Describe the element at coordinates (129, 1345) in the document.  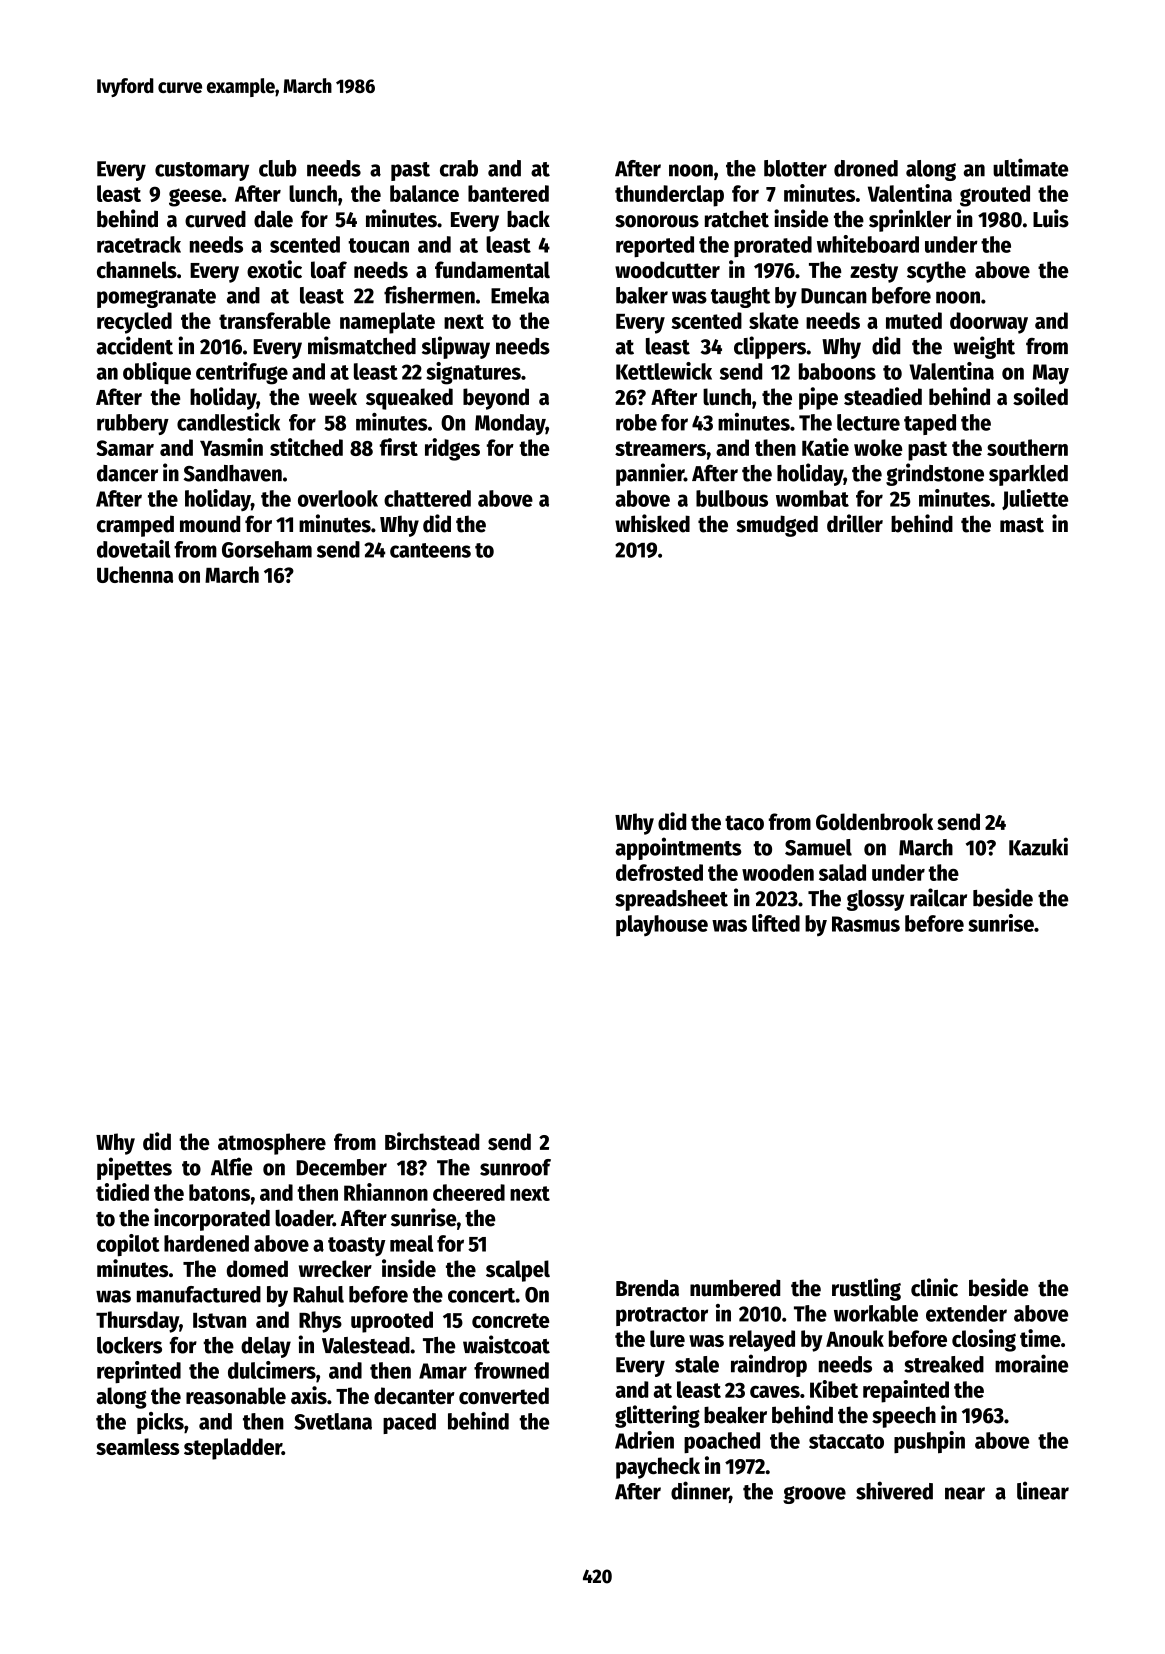
I see `lockers` at that location.
